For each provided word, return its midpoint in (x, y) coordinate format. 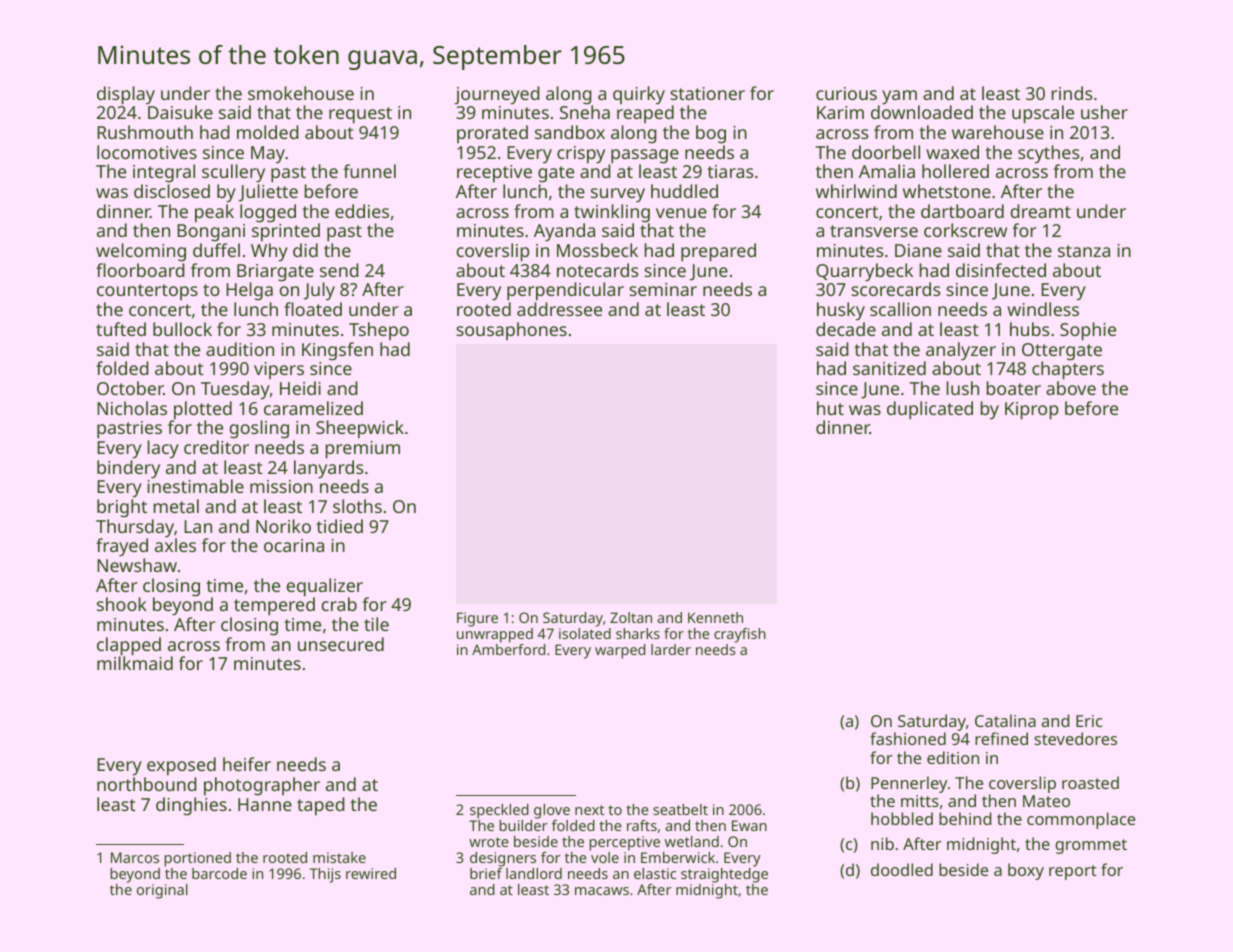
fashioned (908, 738)
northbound (147, 784)
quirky (639, 95)
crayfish (740, 635)
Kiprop (1032, 411)
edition (953, 757)
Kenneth (715, 617)
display (126, 95)
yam (899, 97)
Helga (249, 291)
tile (376, 624)
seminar (663, 289)
